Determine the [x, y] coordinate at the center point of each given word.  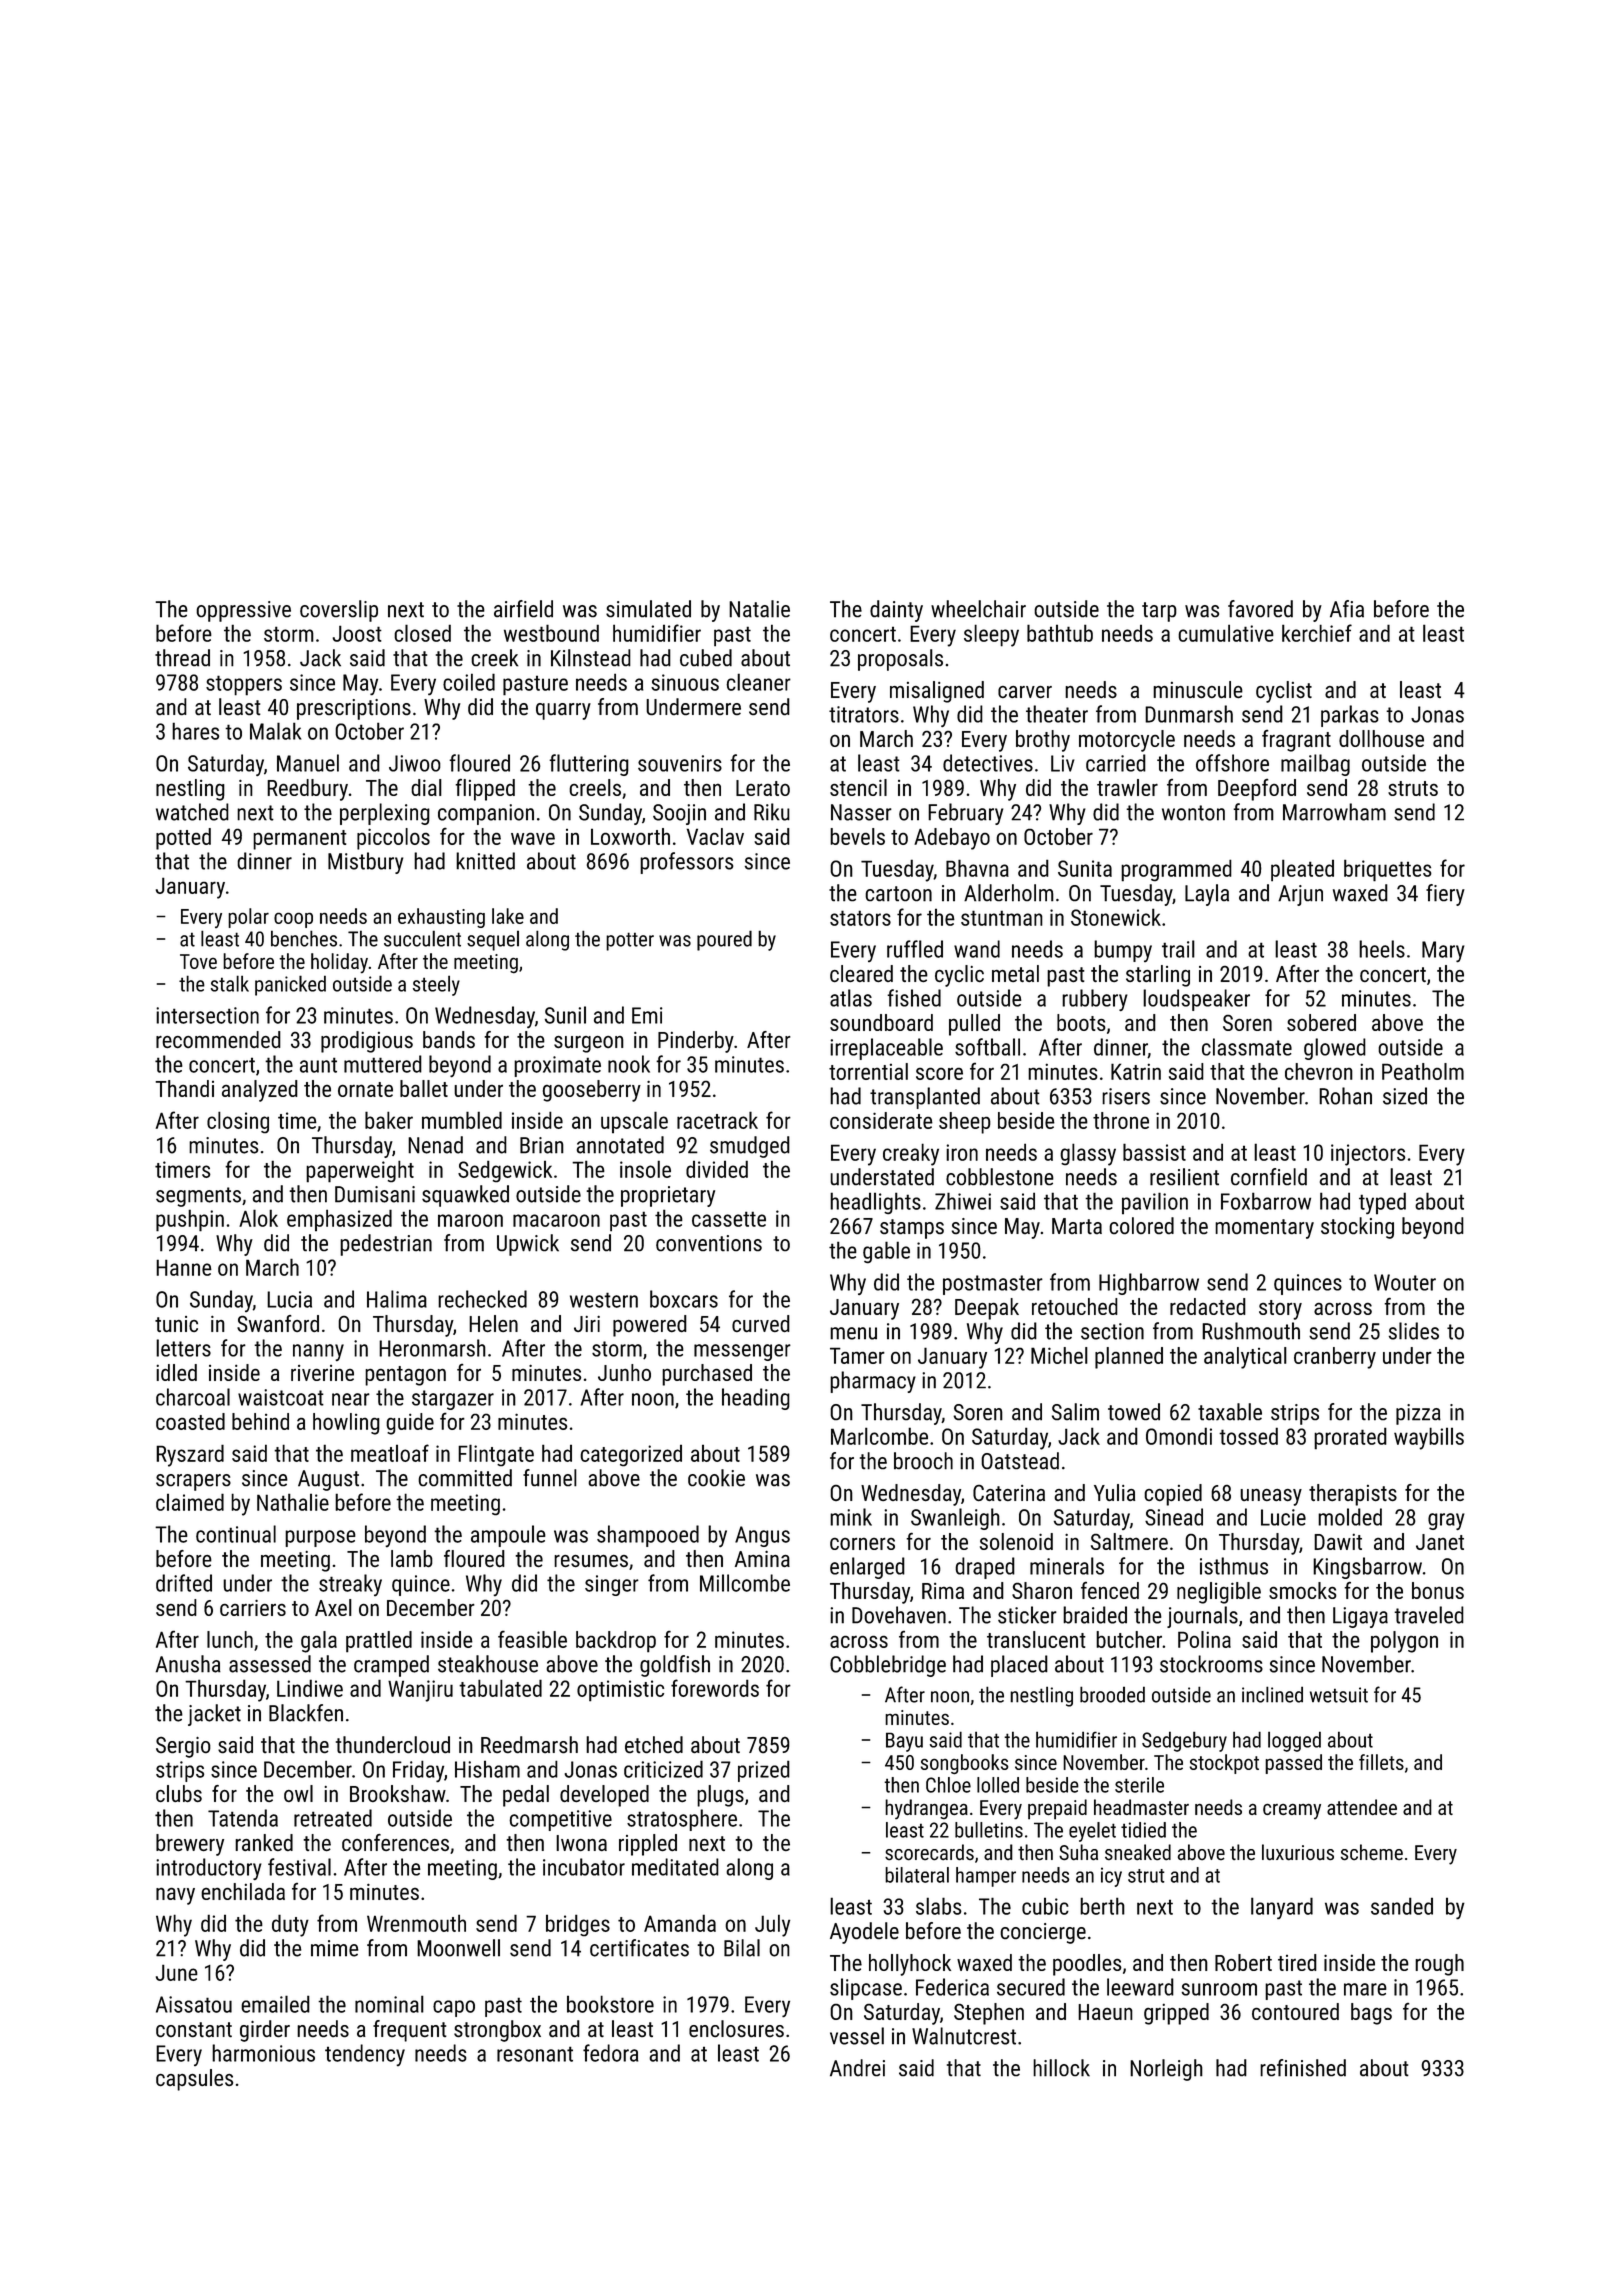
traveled [1429, 1615]
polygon [1404, 1642]
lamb [411, 1558]
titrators [864, 714]
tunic [176, 1324]
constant [194, 2029]
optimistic [620, 1691]
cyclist [1284, 692]
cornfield [1269, 1177]
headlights [875, 1203]
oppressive [243, 611]
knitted [485, 861]
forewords [715, 1688]
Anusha [188, 1664]
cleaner [758, 682]
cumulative [1226, 633]
